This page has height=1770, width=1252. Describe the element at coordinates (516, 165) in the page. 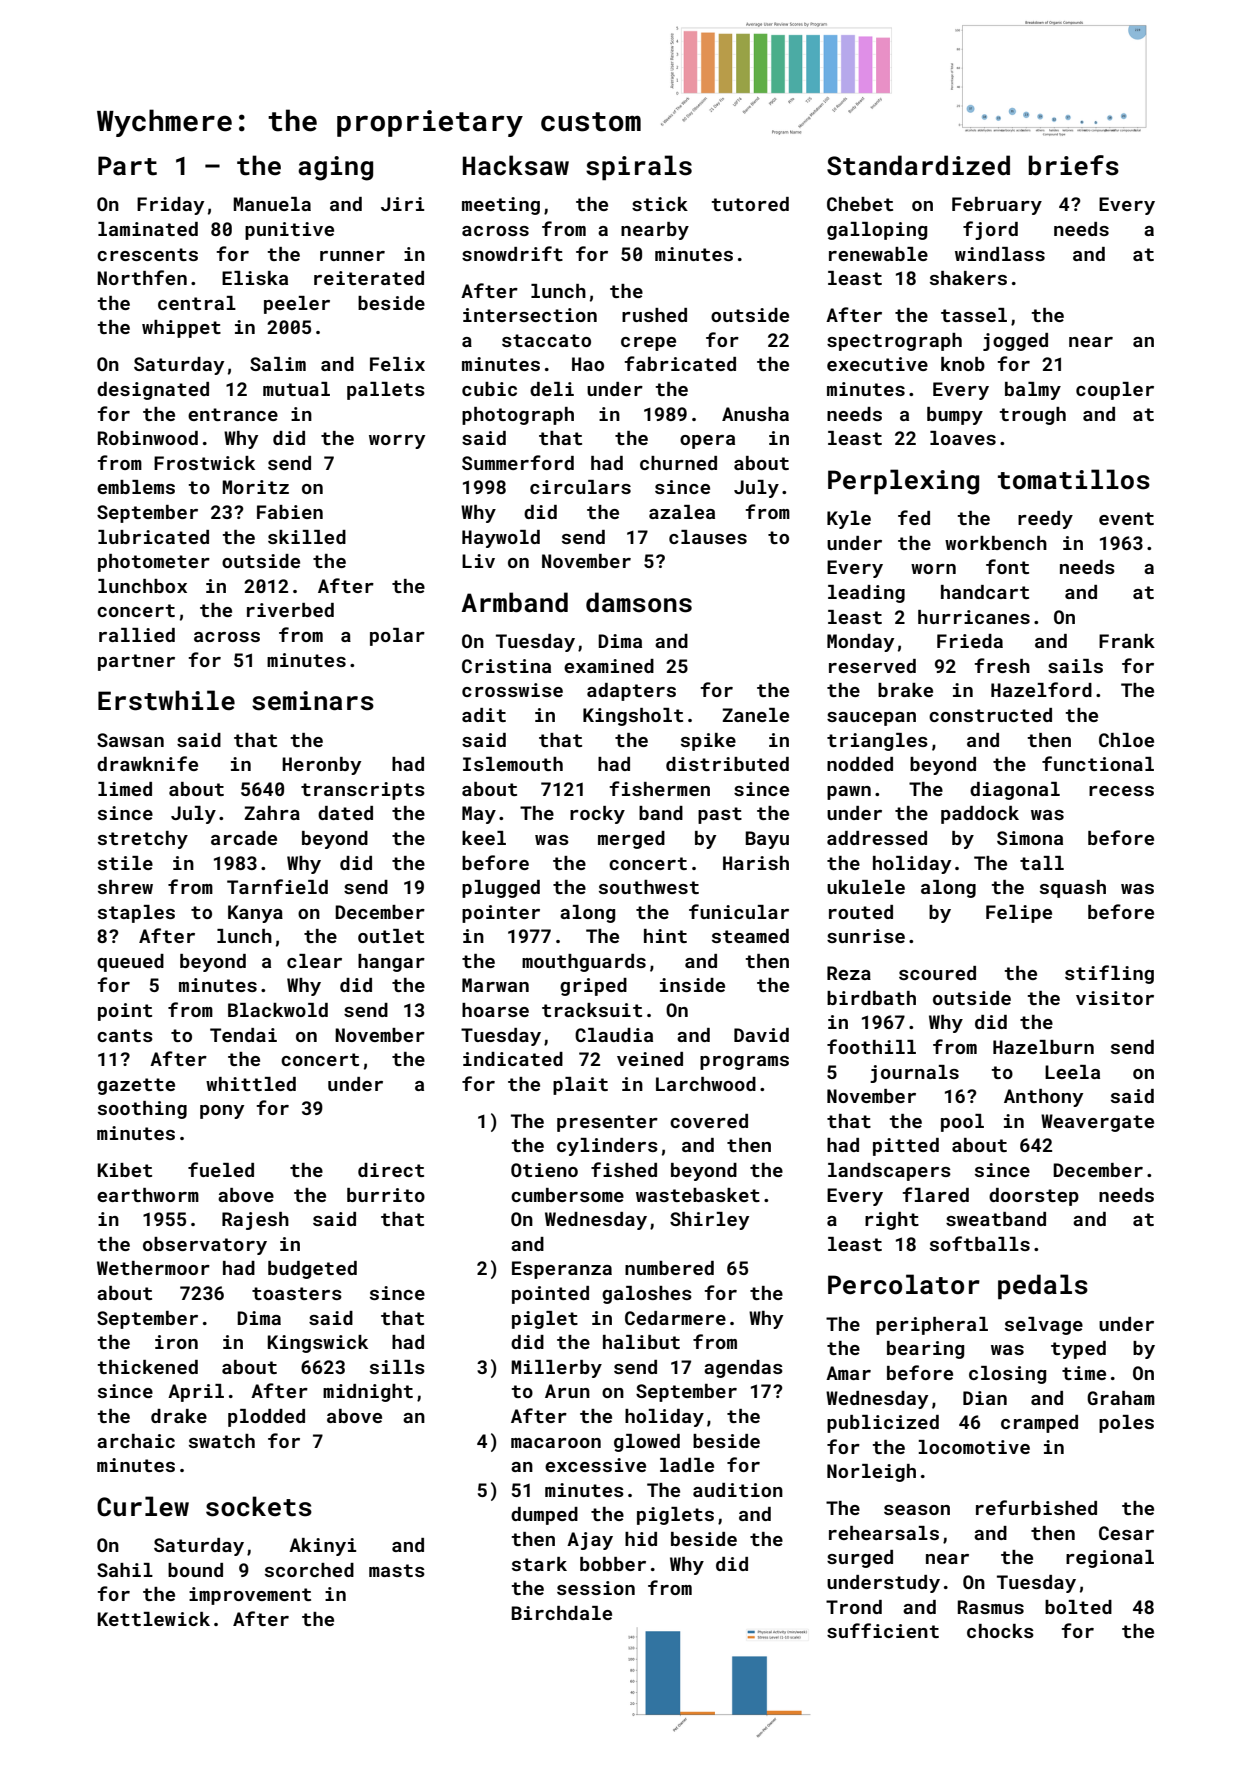

I see `Hacksaw` at that location.
